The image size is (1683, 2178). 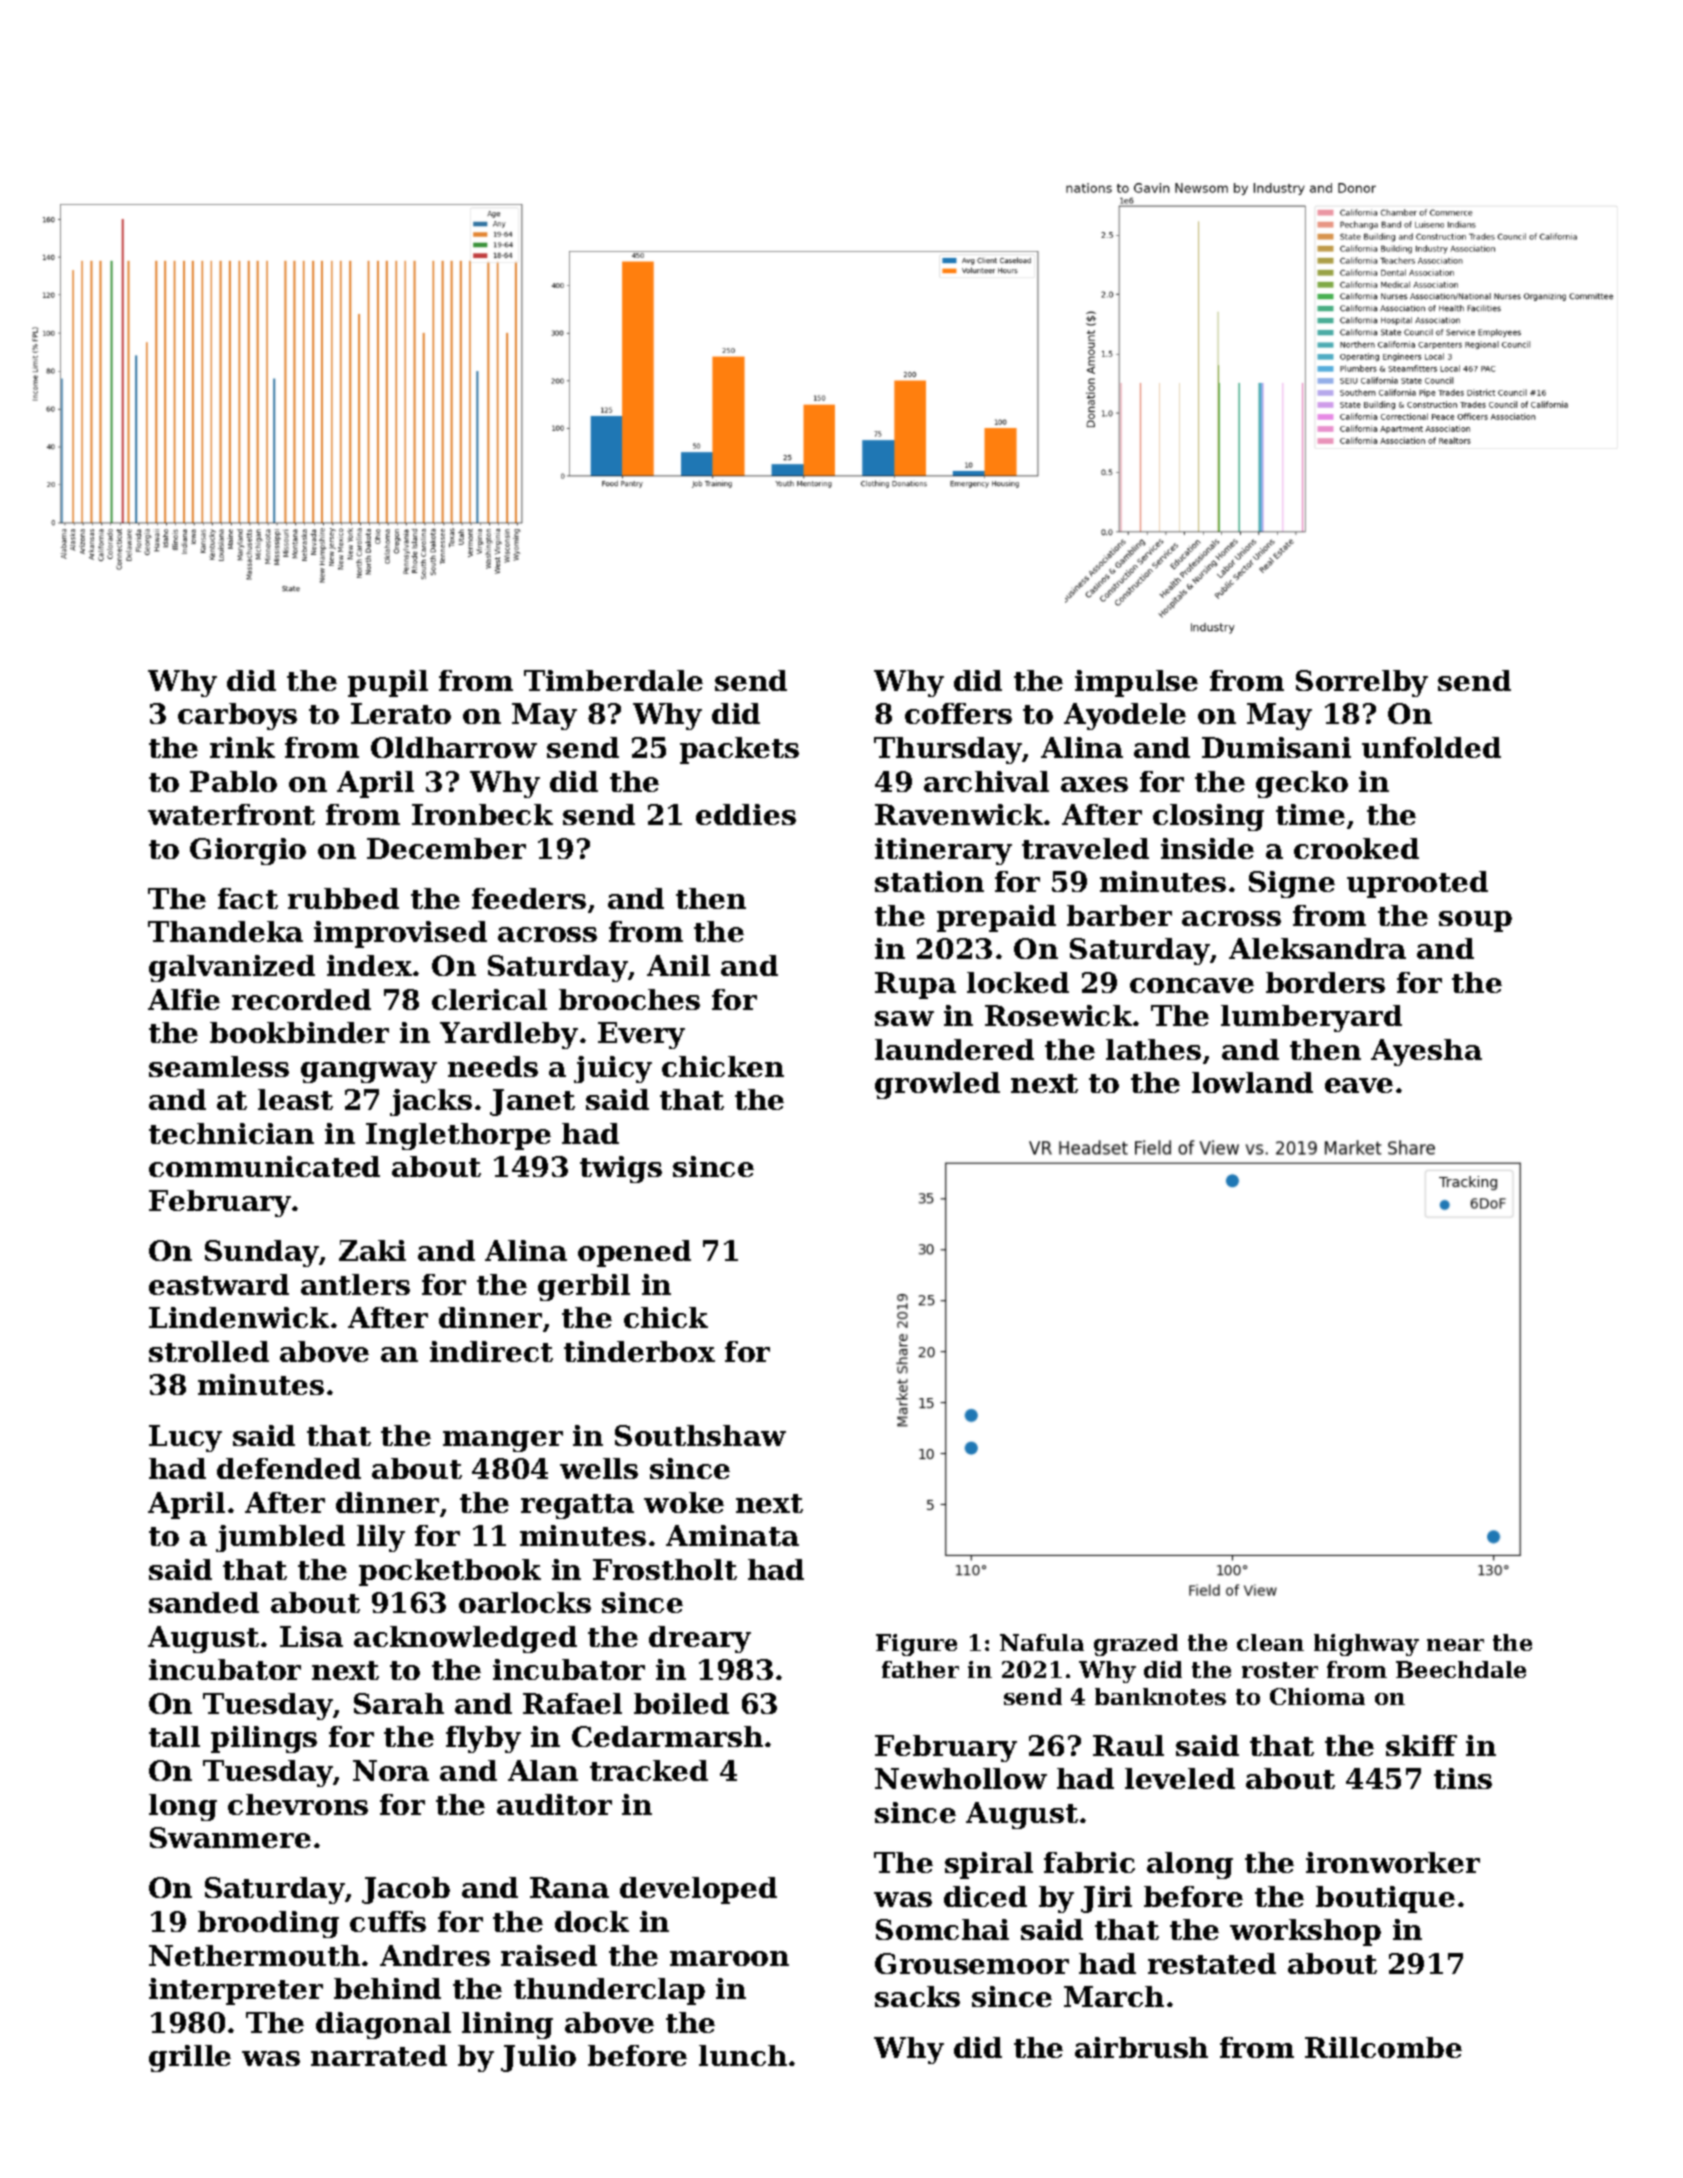 What do you see at coordinates (943, 851) in the page?
I see `itinerary` at bounding box center [943, 851].
